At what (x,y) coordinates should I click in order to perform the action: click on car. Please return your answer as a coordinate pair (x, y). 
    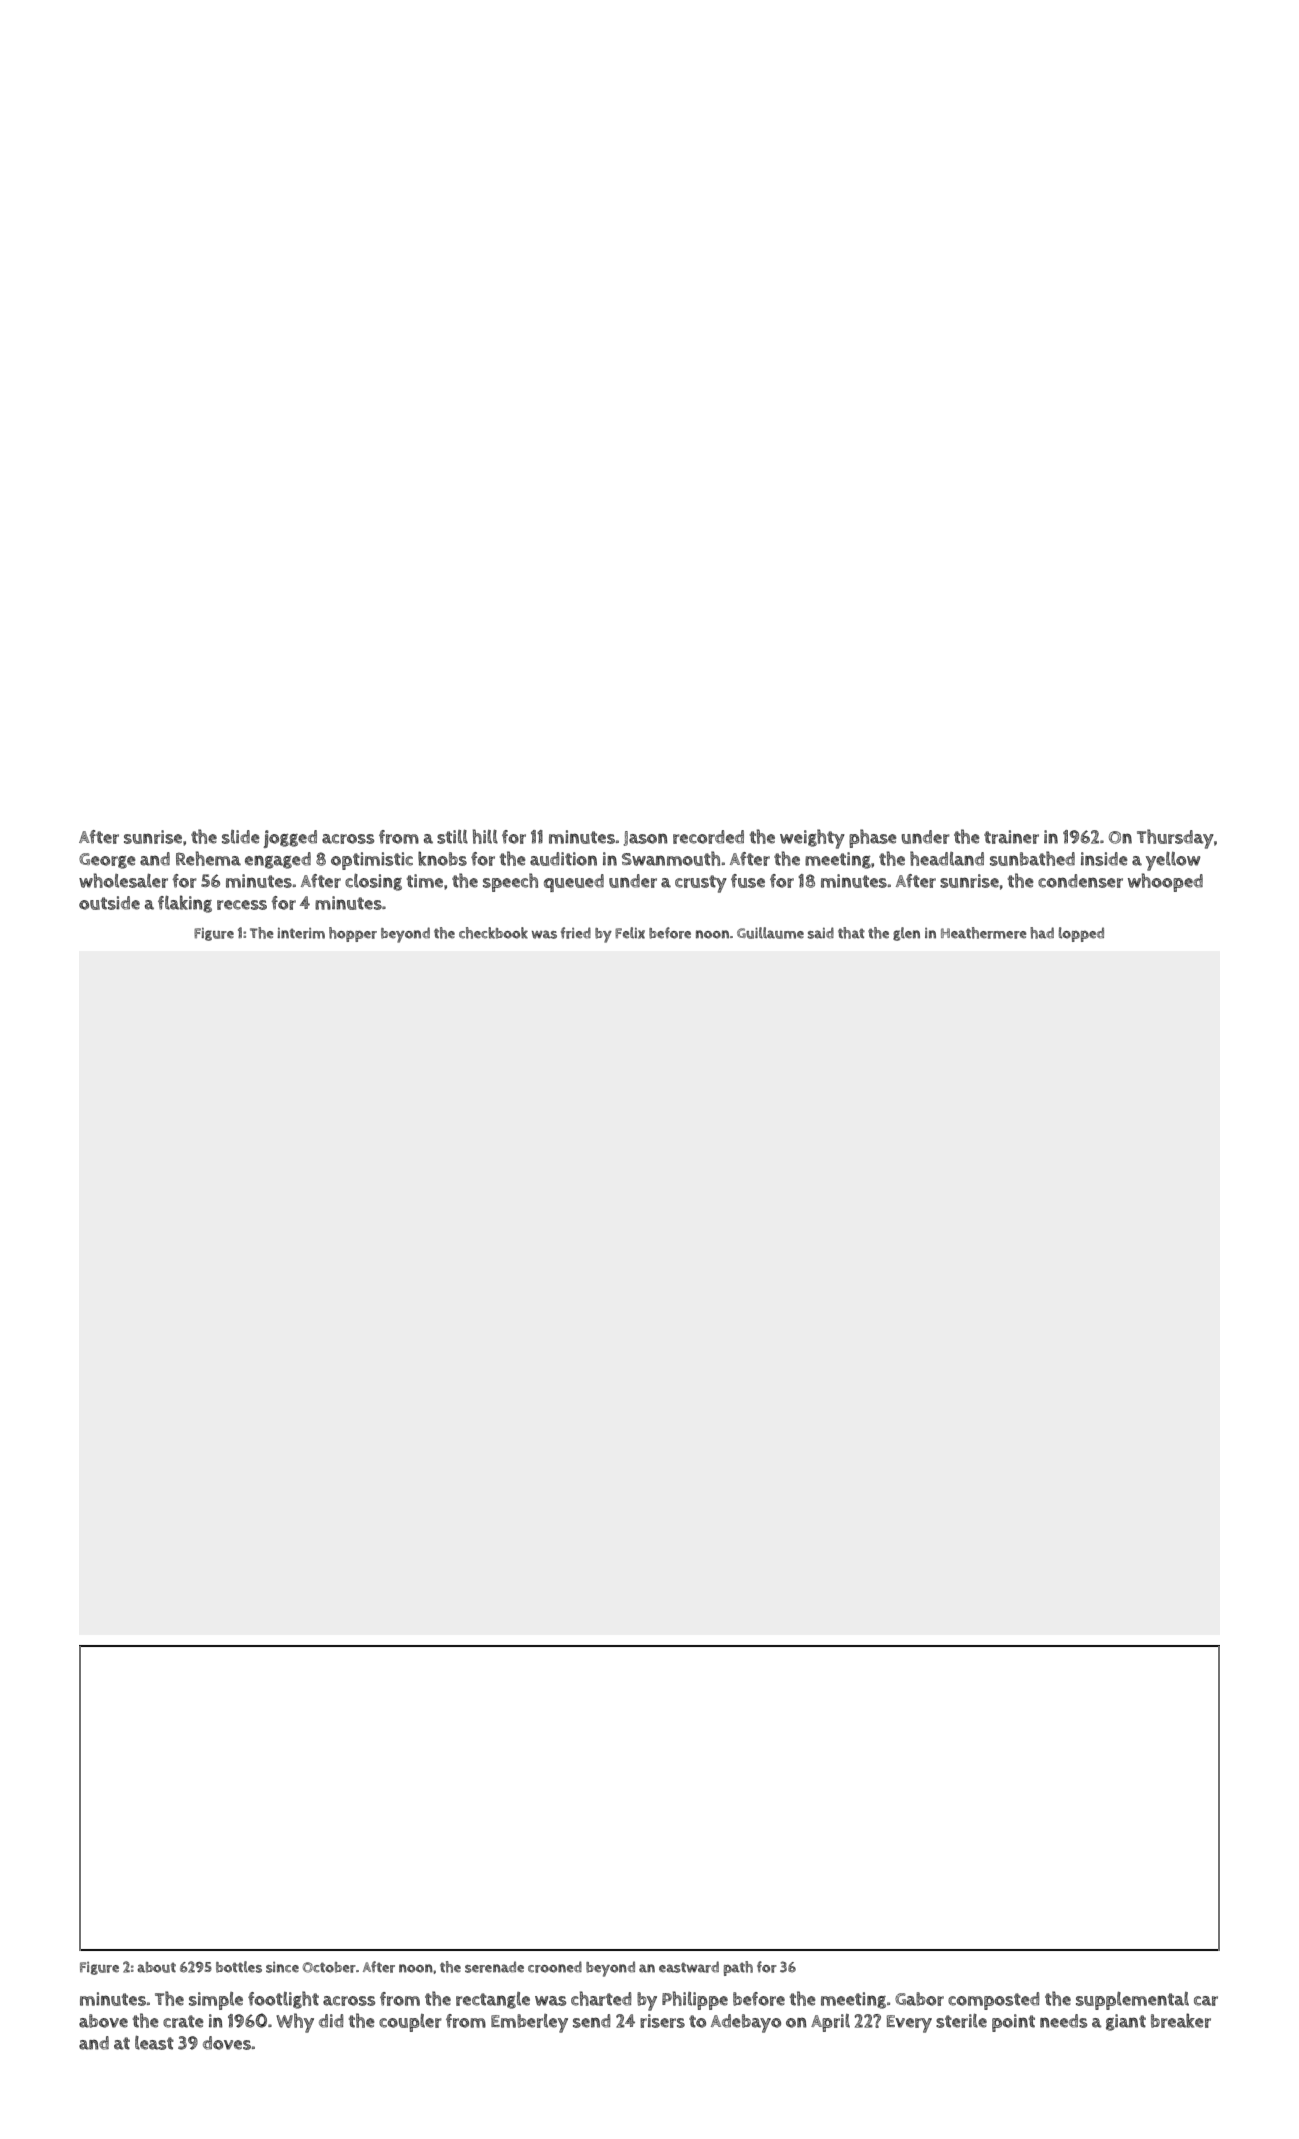
    Looking at the image, I should click on (1206, 2001).
